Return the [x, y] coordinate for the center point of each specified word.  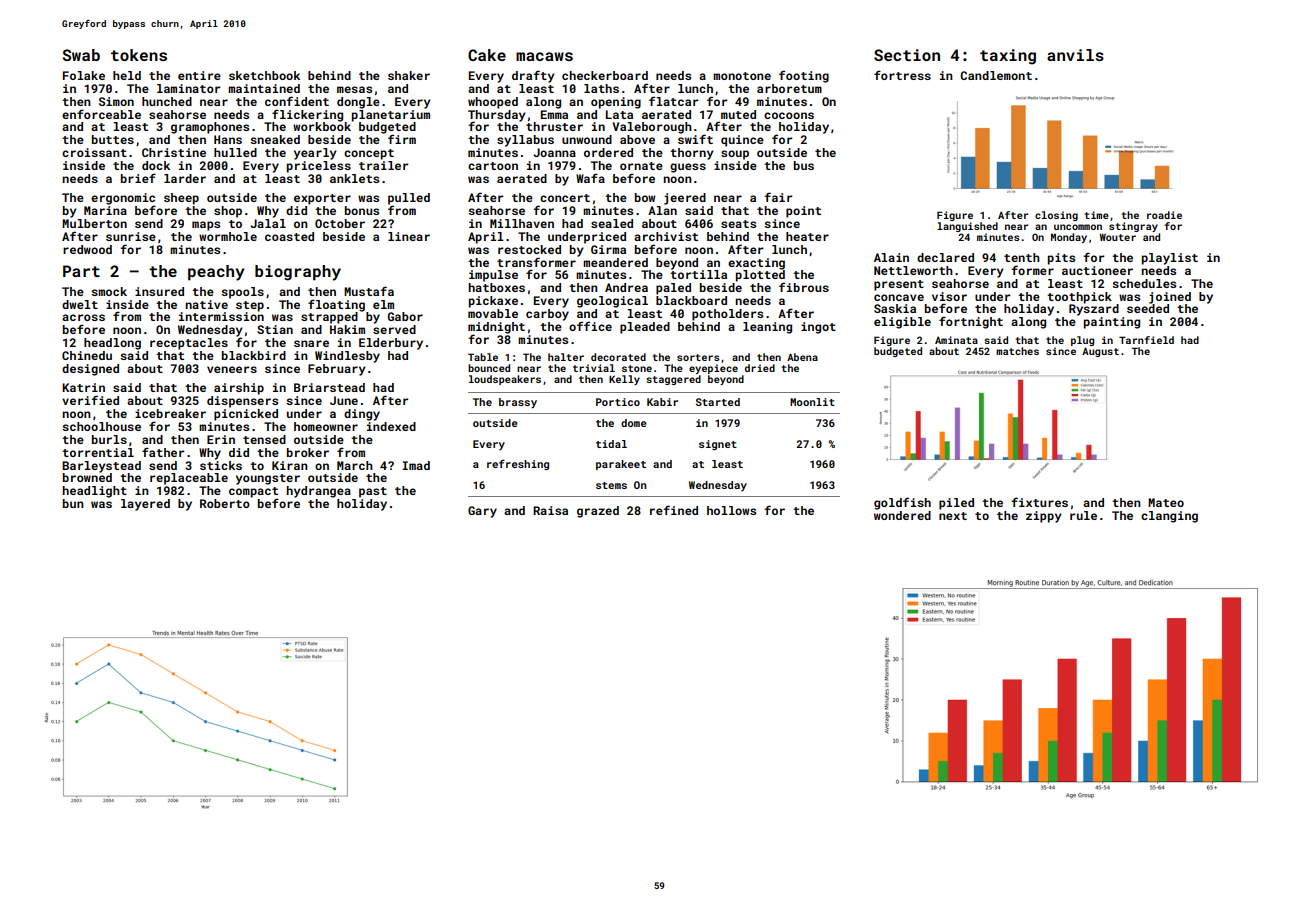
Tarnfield [1146, 340]
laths [601, 88]
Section [907, 55]
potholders [727, 315]
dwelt [80, 304]
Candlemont [996, 75]
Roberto [225, 503]
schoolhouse [101, 426]
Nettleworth [913, 270]
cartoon [493, 166]
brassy [518, 403]
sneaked [275, 139]
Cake [487, 55]
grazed [598, 512]
